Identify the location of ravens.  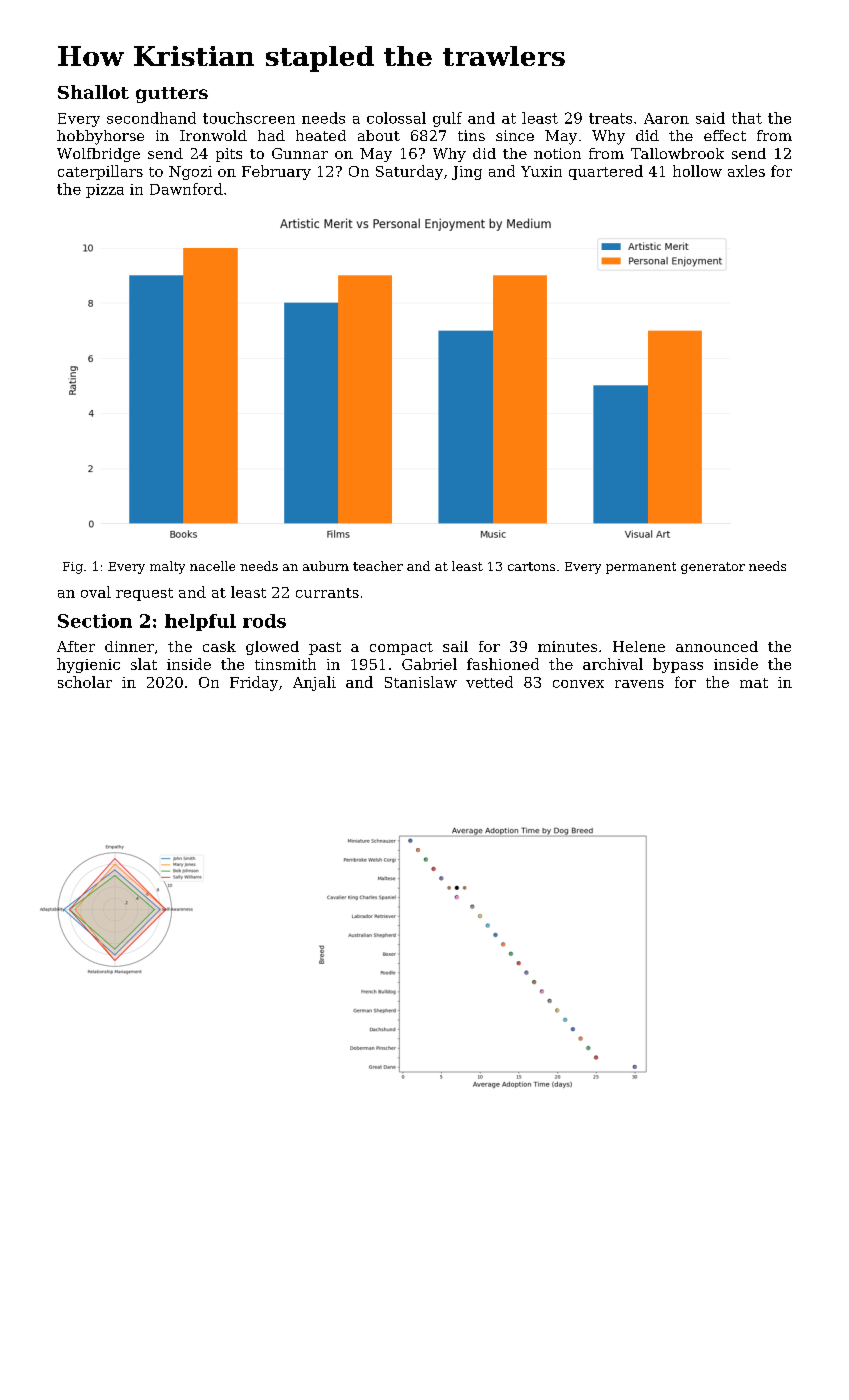
(639, 684).
